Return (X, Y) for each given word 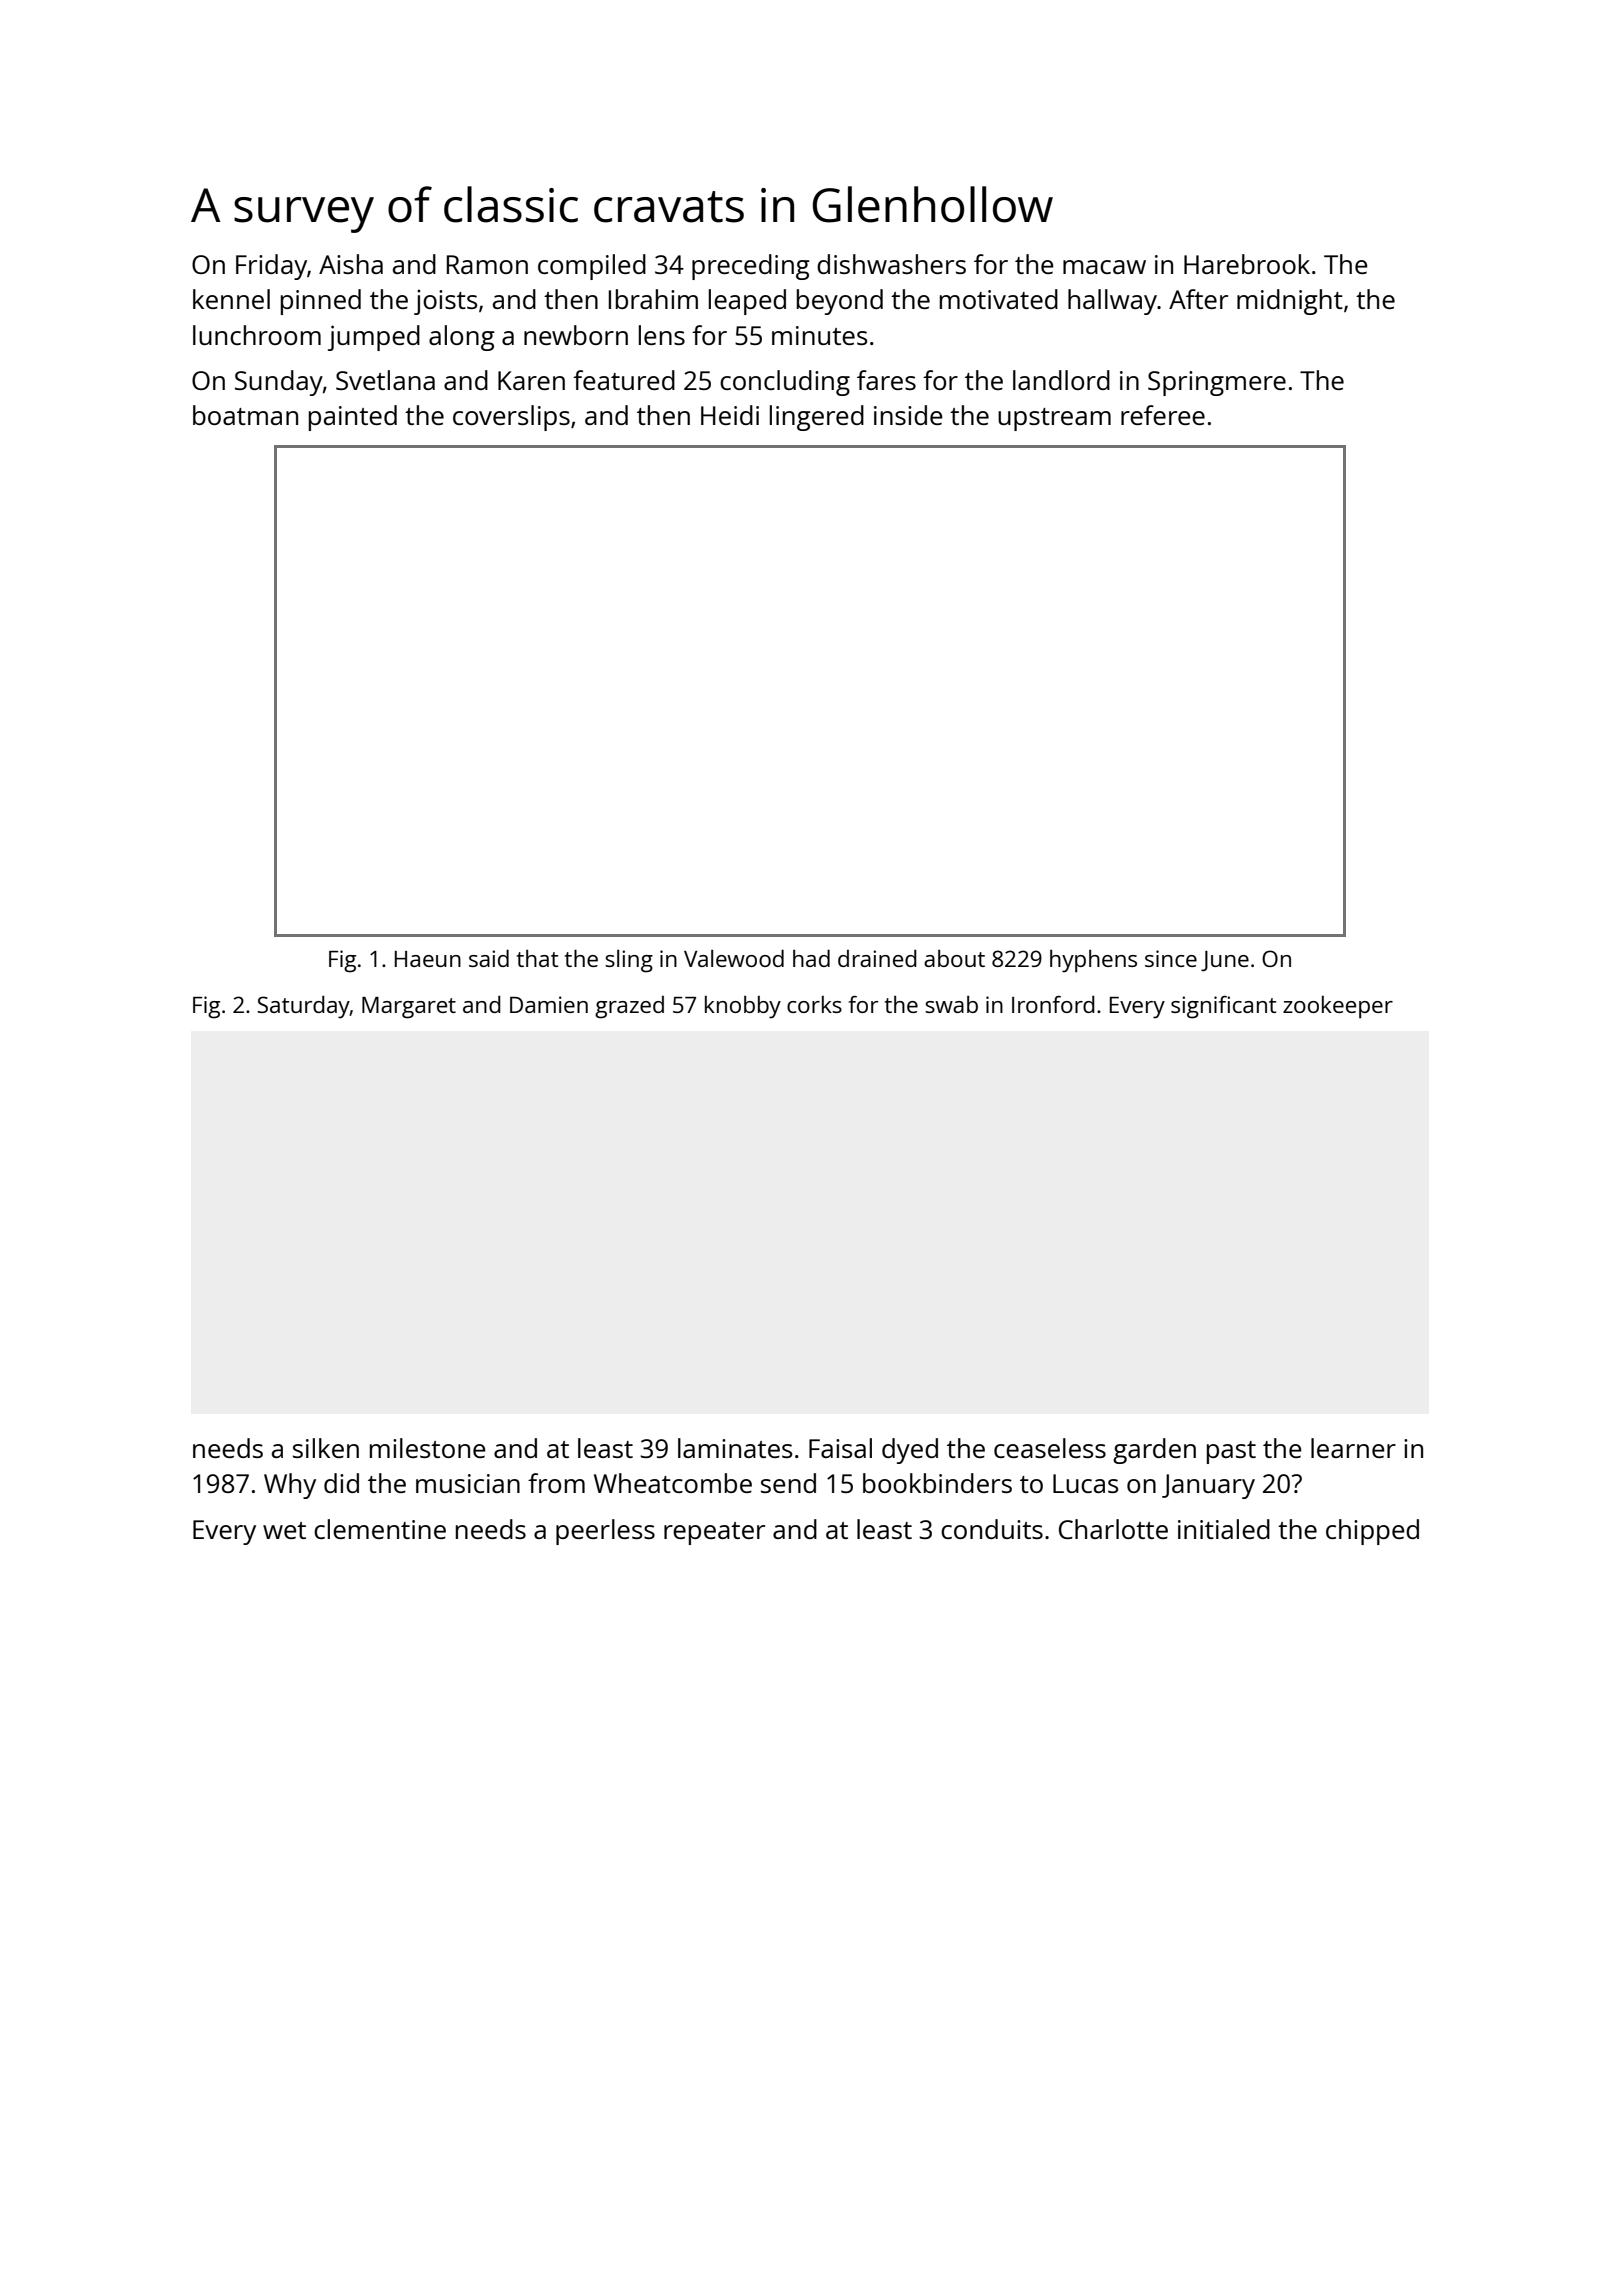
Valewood (734, 958)
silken (326, 1448)
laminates (735, 1448)
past (1231, 1452)
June (1225, 961)
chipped (1372, 1532)
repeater (714, 1533)
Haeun (428, 959)
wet (284, 1530)
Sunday (279, 383)
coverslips (511, 418)
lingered (817, 418)
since (1171, 958)
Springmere (1217, 383)
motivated (999, 299)
